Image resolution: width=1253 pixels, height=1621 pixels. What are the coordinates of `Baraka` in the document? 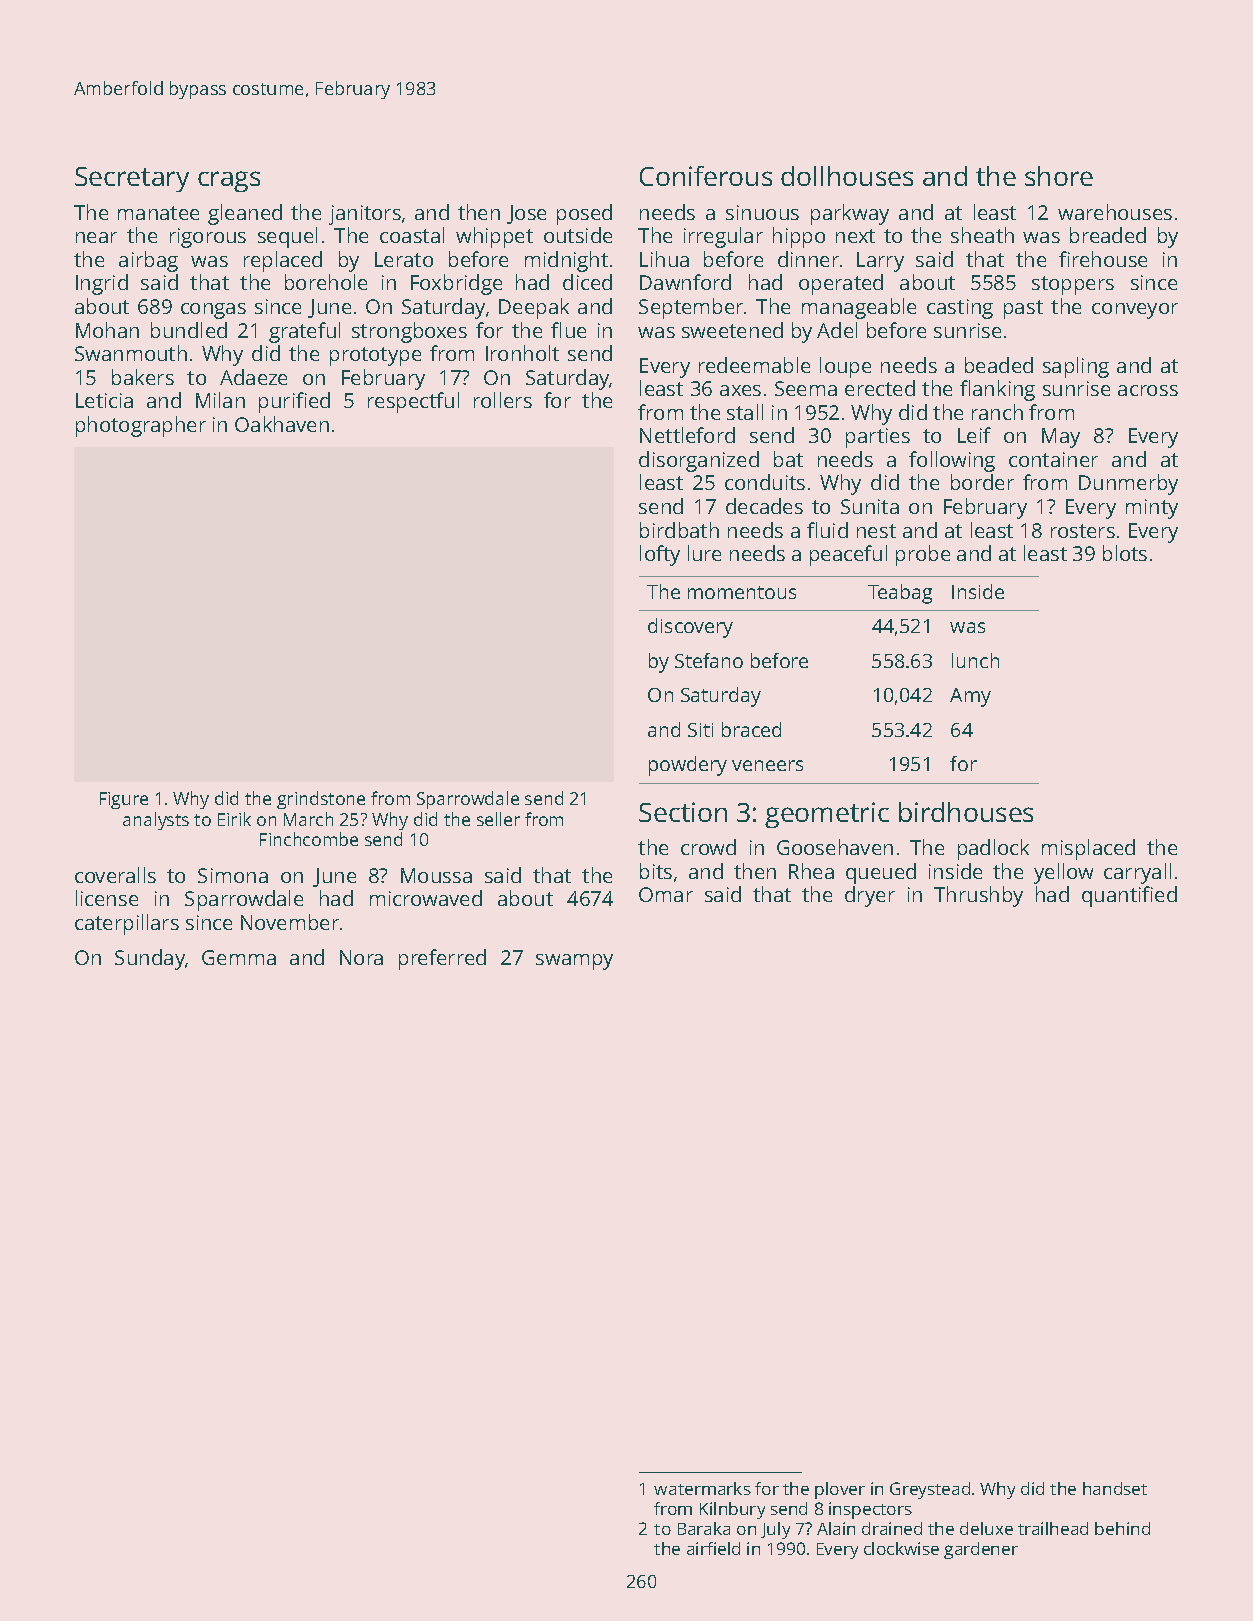 It's located at (704, 1528).
